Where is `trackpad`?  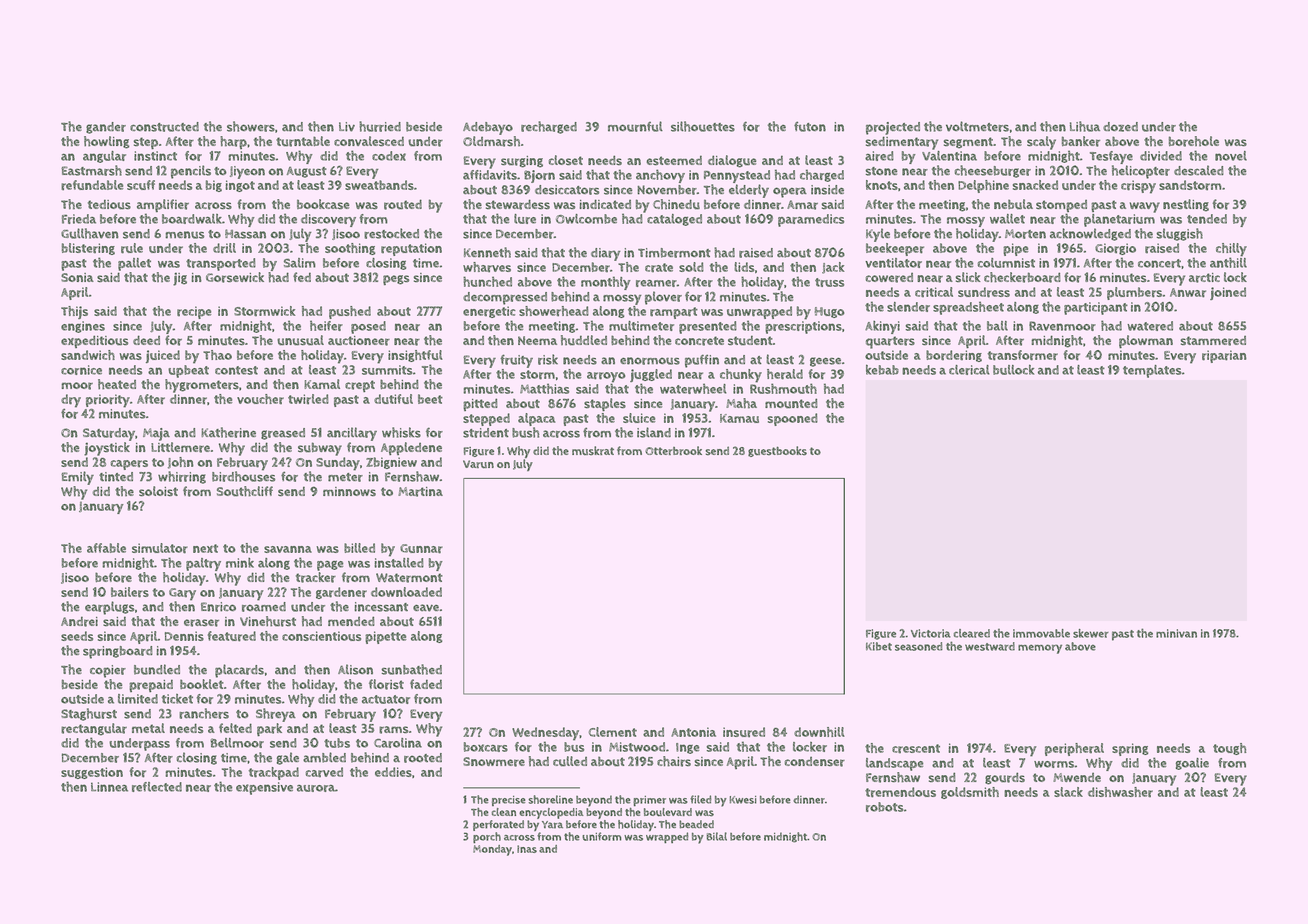 trackpad is located at coordinates (274, 773).
